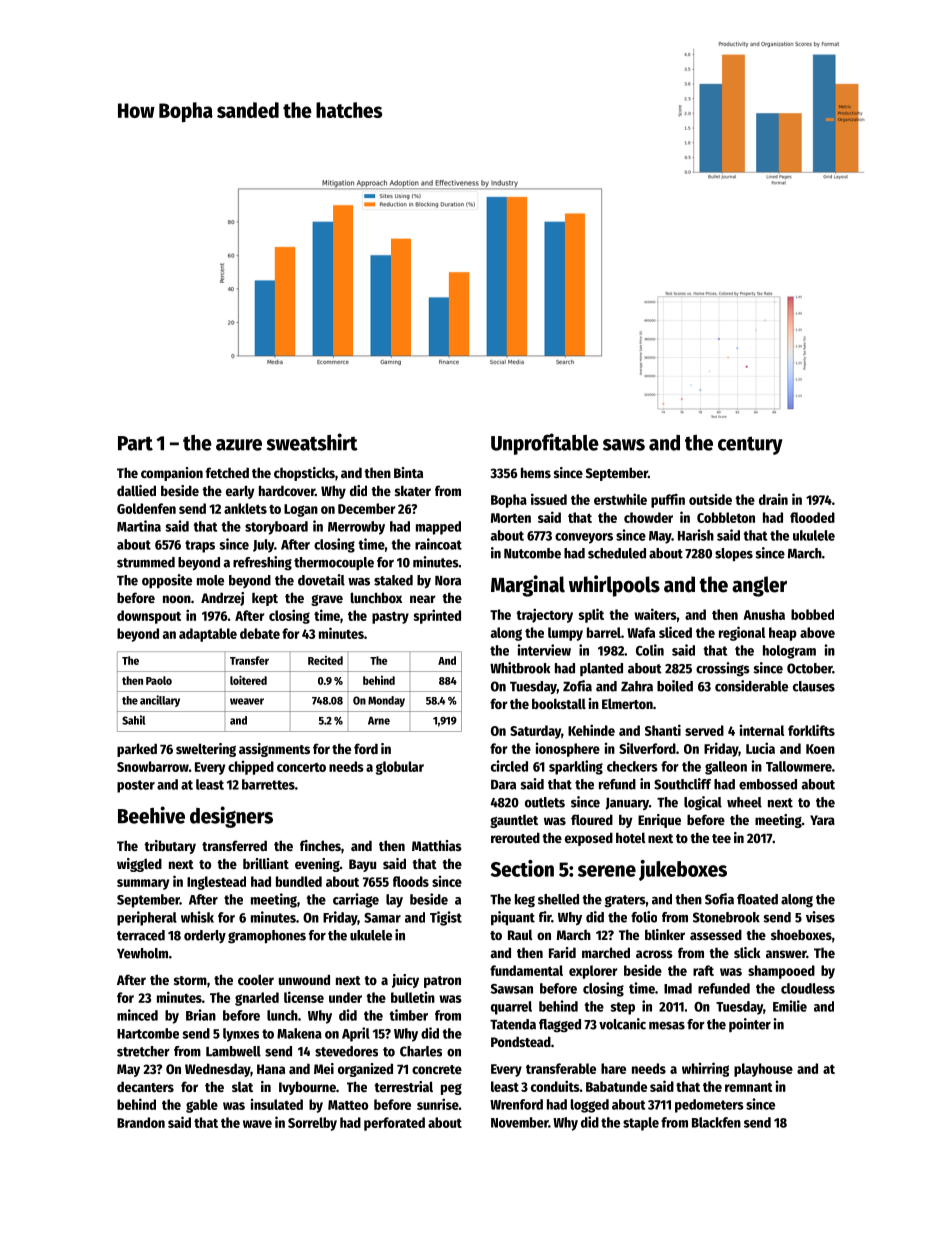 The width and height of the document is (952, 1233). I want to click on Inglestead, so click(216, 883).
